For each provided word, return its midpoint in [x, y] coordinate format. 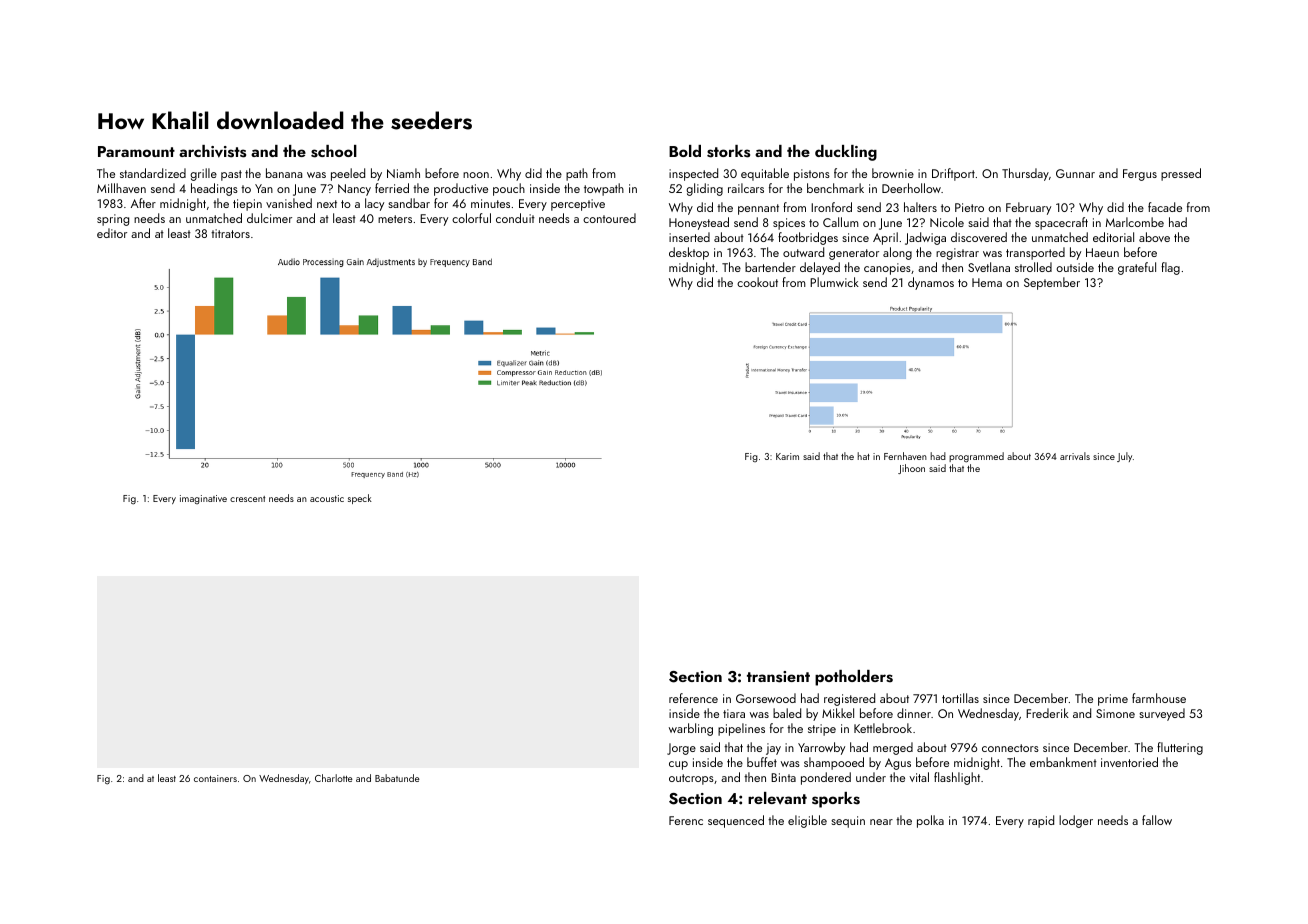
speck [360, 499]
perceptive [578, 205]
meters [395, 219]
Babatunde [397, 778]
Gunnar [1075, 173]
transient [778, 677]
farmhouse [1159, 698]
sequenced [736, 821]
